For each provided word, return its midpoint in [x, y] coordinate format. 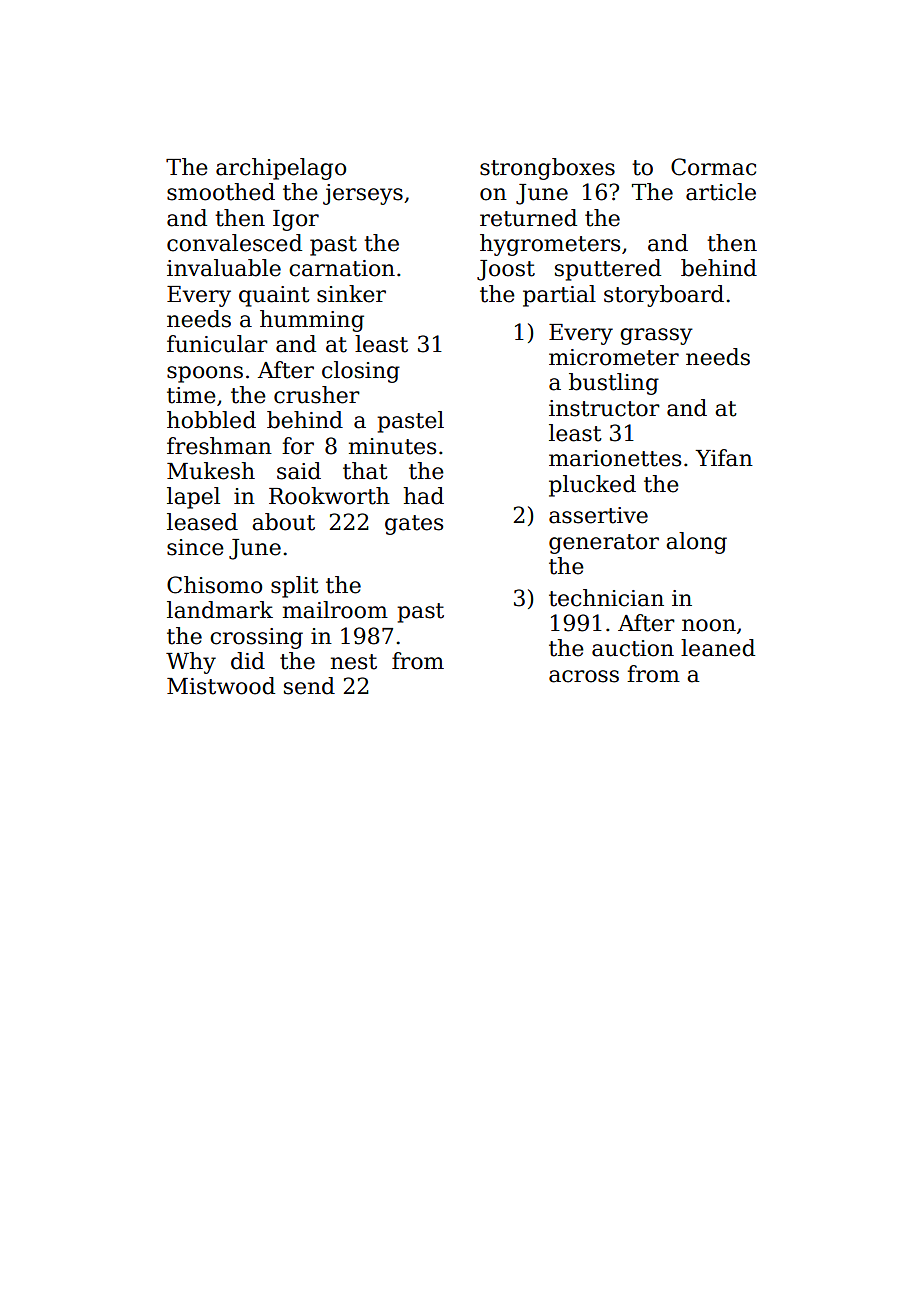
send [309, 686]
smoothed [221, 192]
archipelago [281, 169]
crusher [317, 395]
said [299, 471]
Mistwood [221, 686]
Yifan [724, 458]
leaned [718, 648]
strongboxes [547, 169]
